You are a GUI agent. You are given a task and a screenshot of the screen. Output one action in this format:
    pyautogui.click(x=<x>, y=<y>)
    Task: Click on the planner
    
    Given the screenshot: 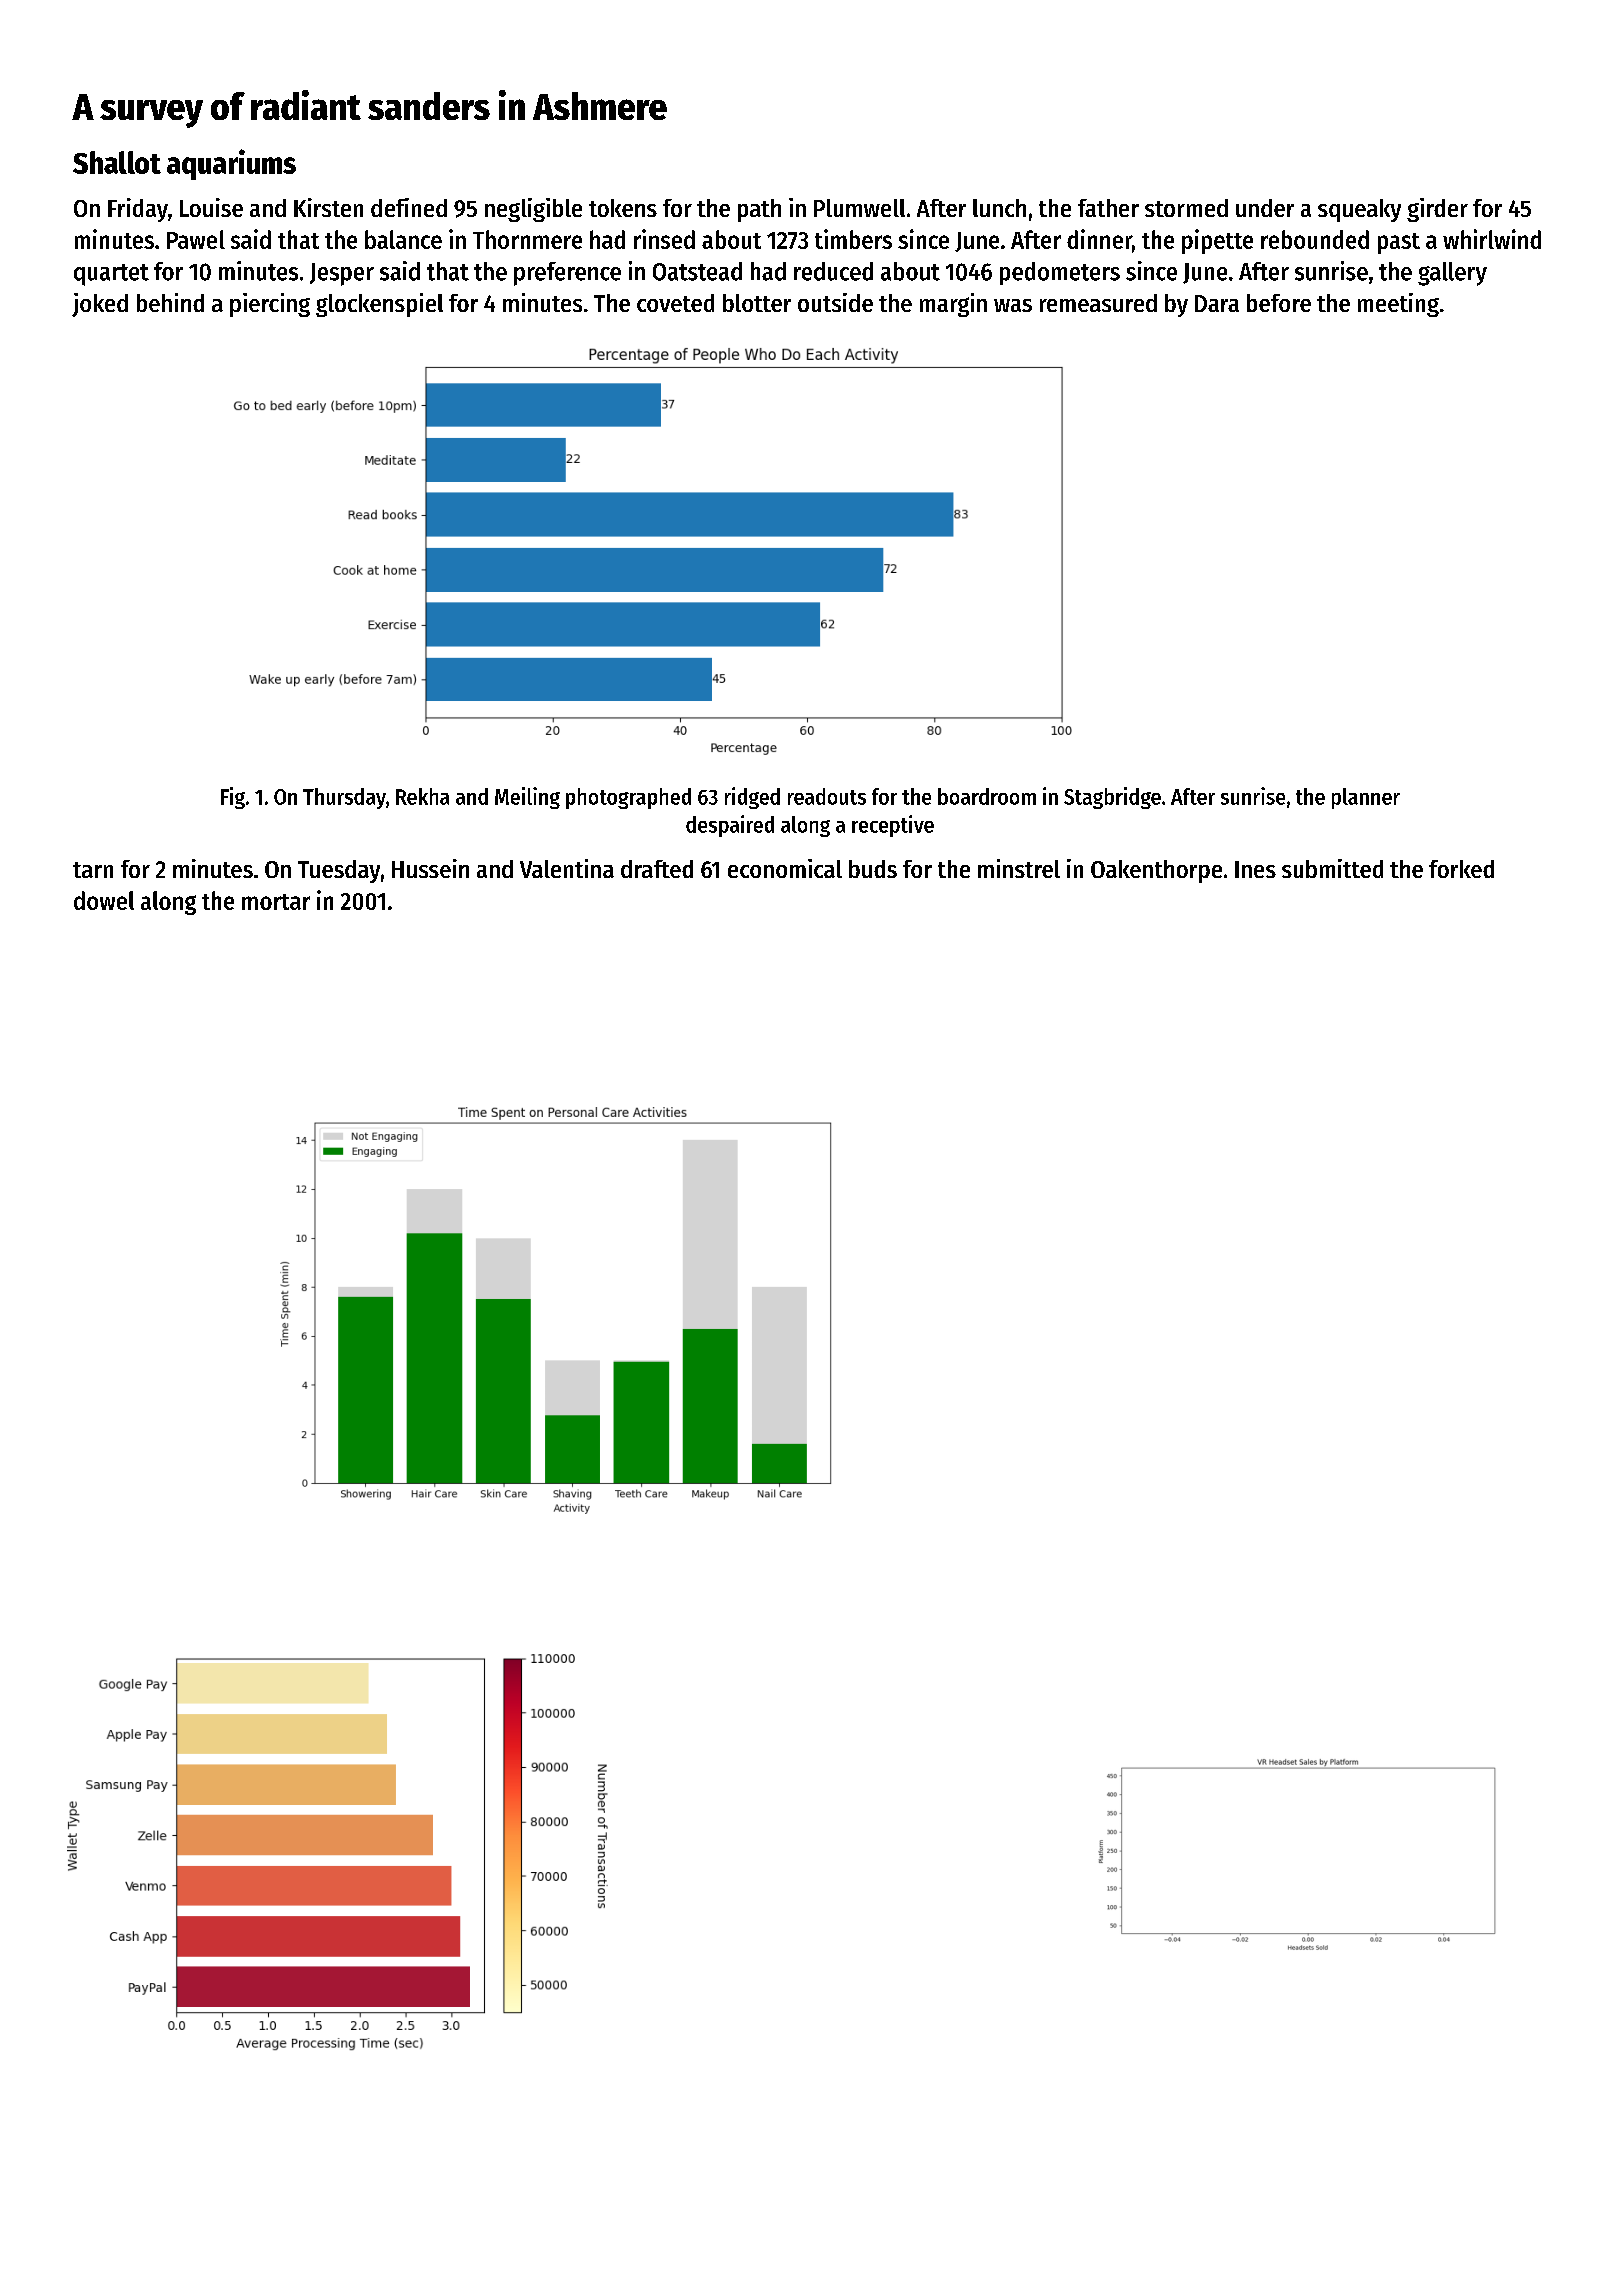 What is the action you would take?
    pyautogui.click(x=1366, y=798)
